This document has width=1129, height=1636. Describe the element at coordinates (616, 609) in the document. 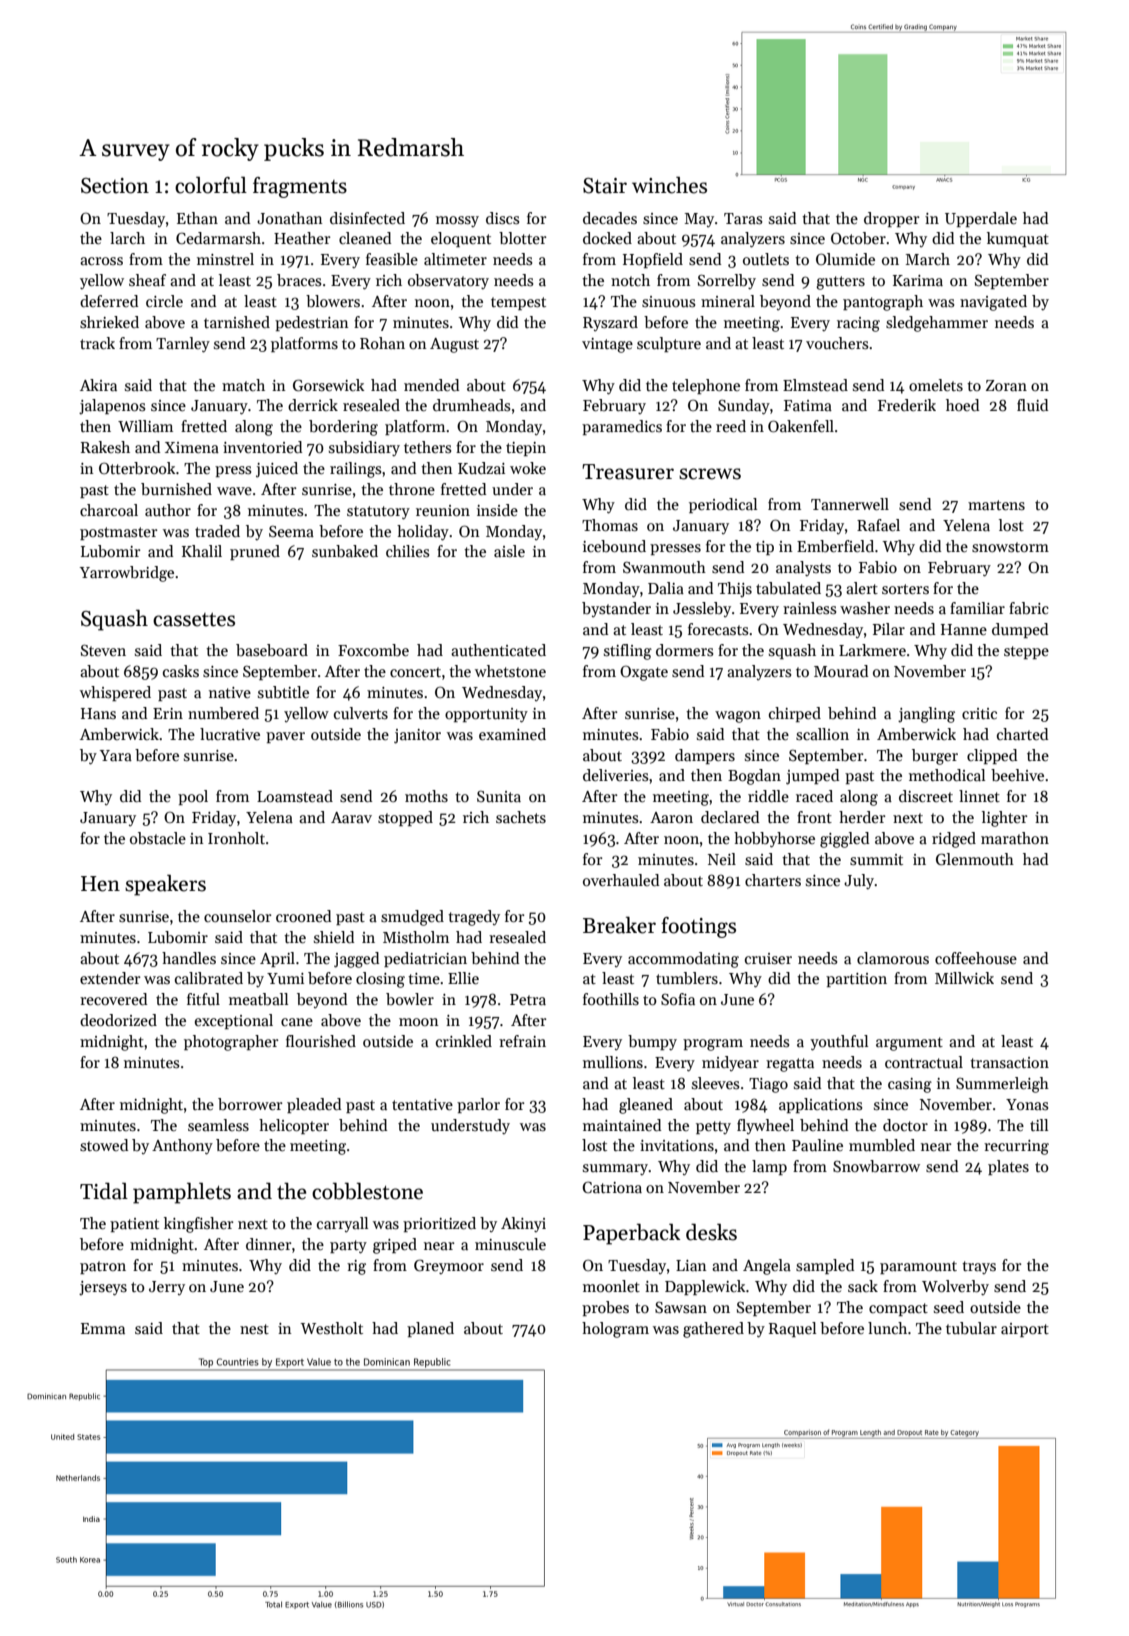

I see `bystander` at that location.
